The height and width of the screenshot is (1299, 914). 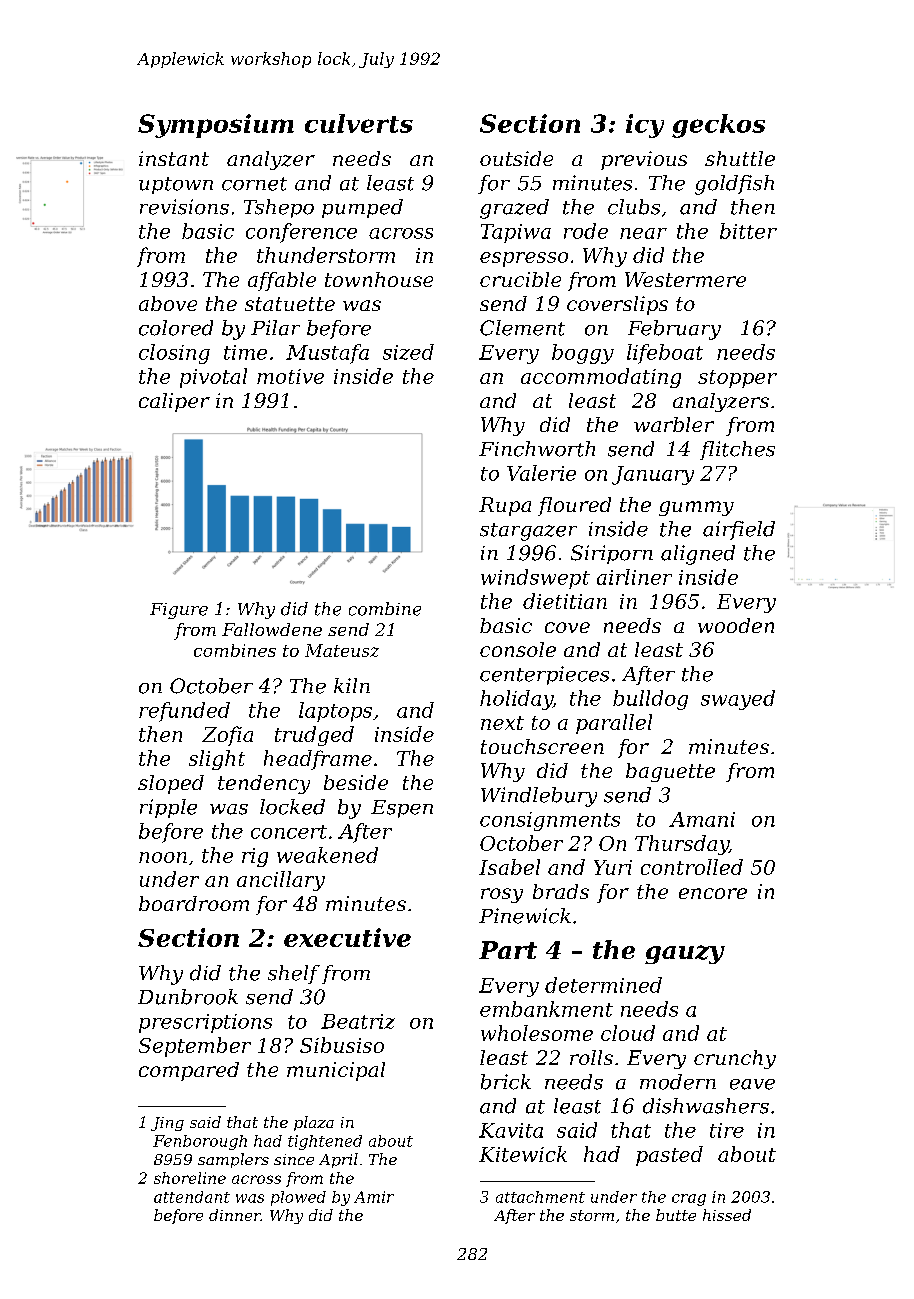 I want to click on culverts, so click(x=359, y=123).
